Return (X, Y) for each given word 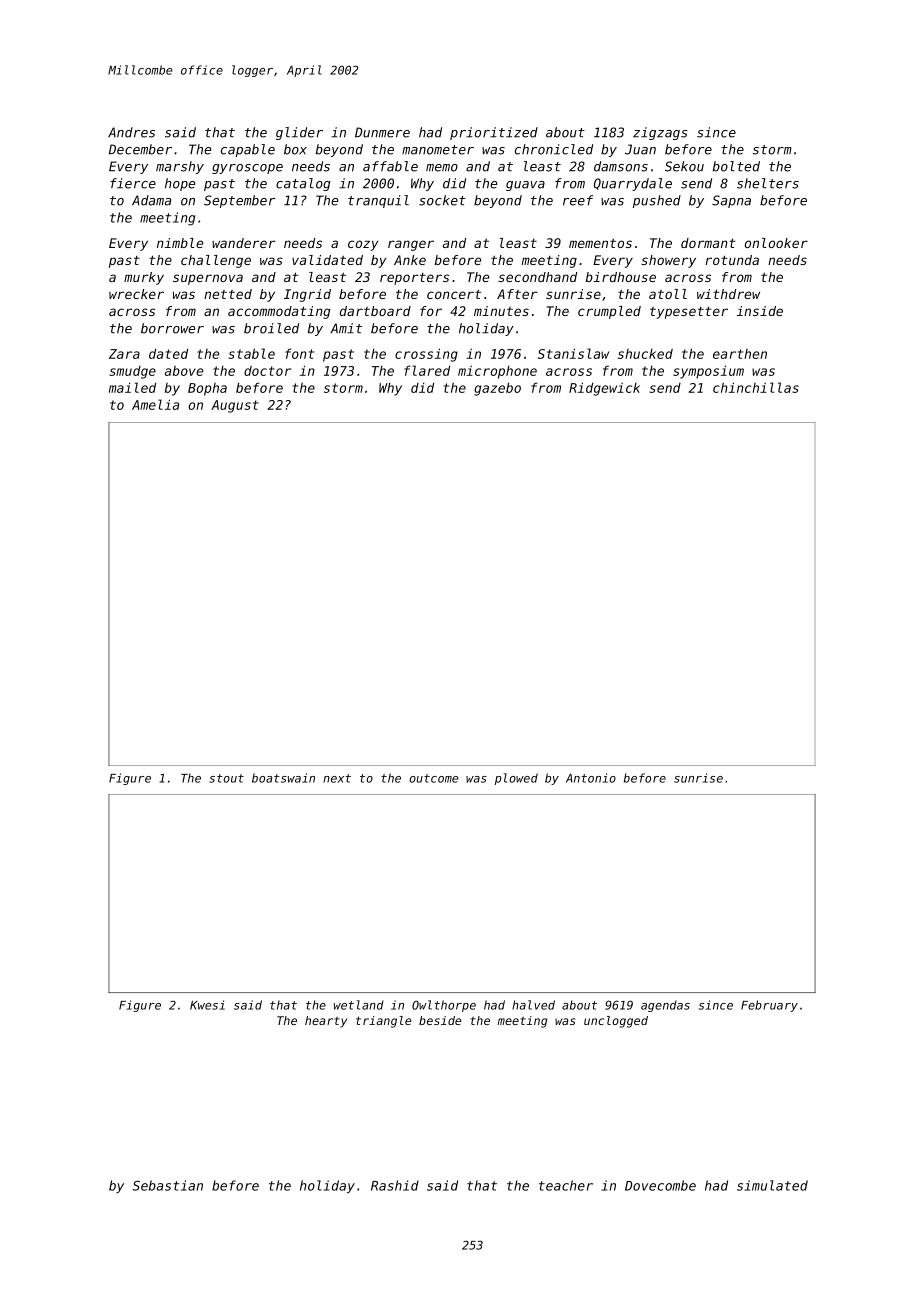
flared (427, 370)
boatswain (283, 778)
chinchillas (756, 387)
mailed (132, 387)
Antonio (591, 778)
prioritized (494, 133)
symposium (708, 372)
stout (226, 778)
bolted (736, 166)
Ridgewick (604, 389)
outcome (434, 778)
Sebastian (168, 1185)
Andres (131, 132)
